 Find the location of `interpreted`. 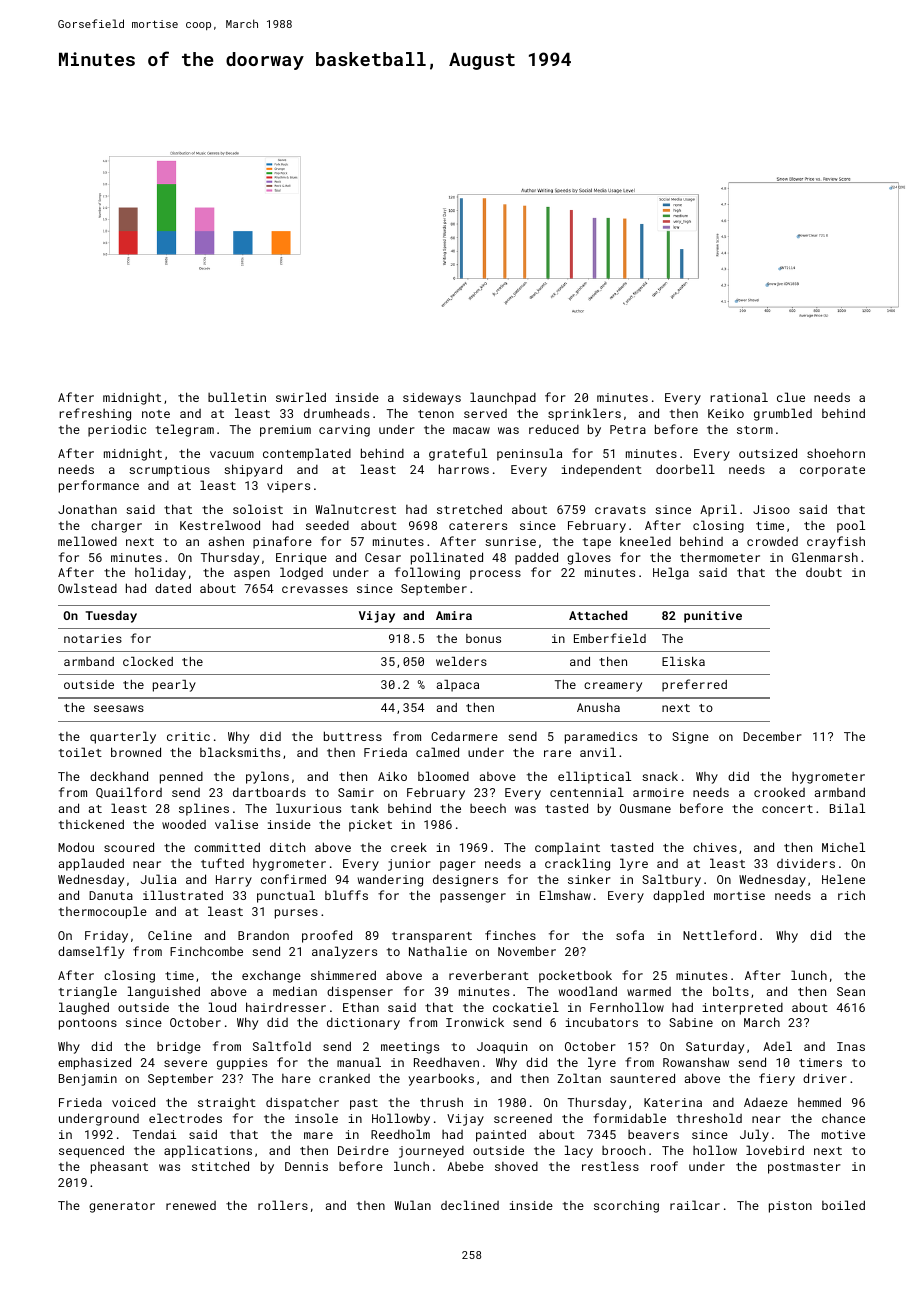

interpreted is located at coordinates (742, 1009).
